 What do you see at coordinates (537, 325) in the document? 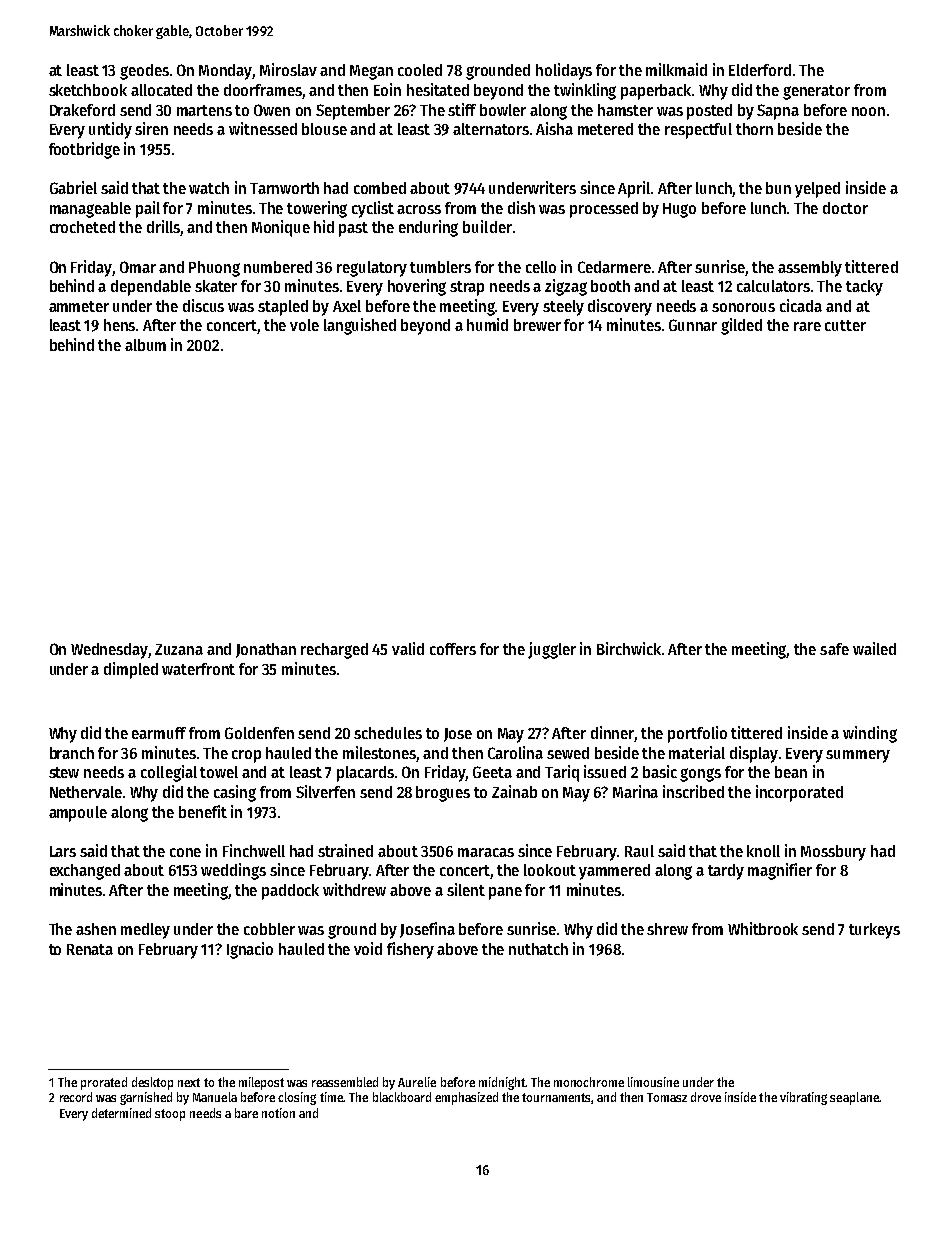
I see `brewer` at bounding box center [537, 325].
